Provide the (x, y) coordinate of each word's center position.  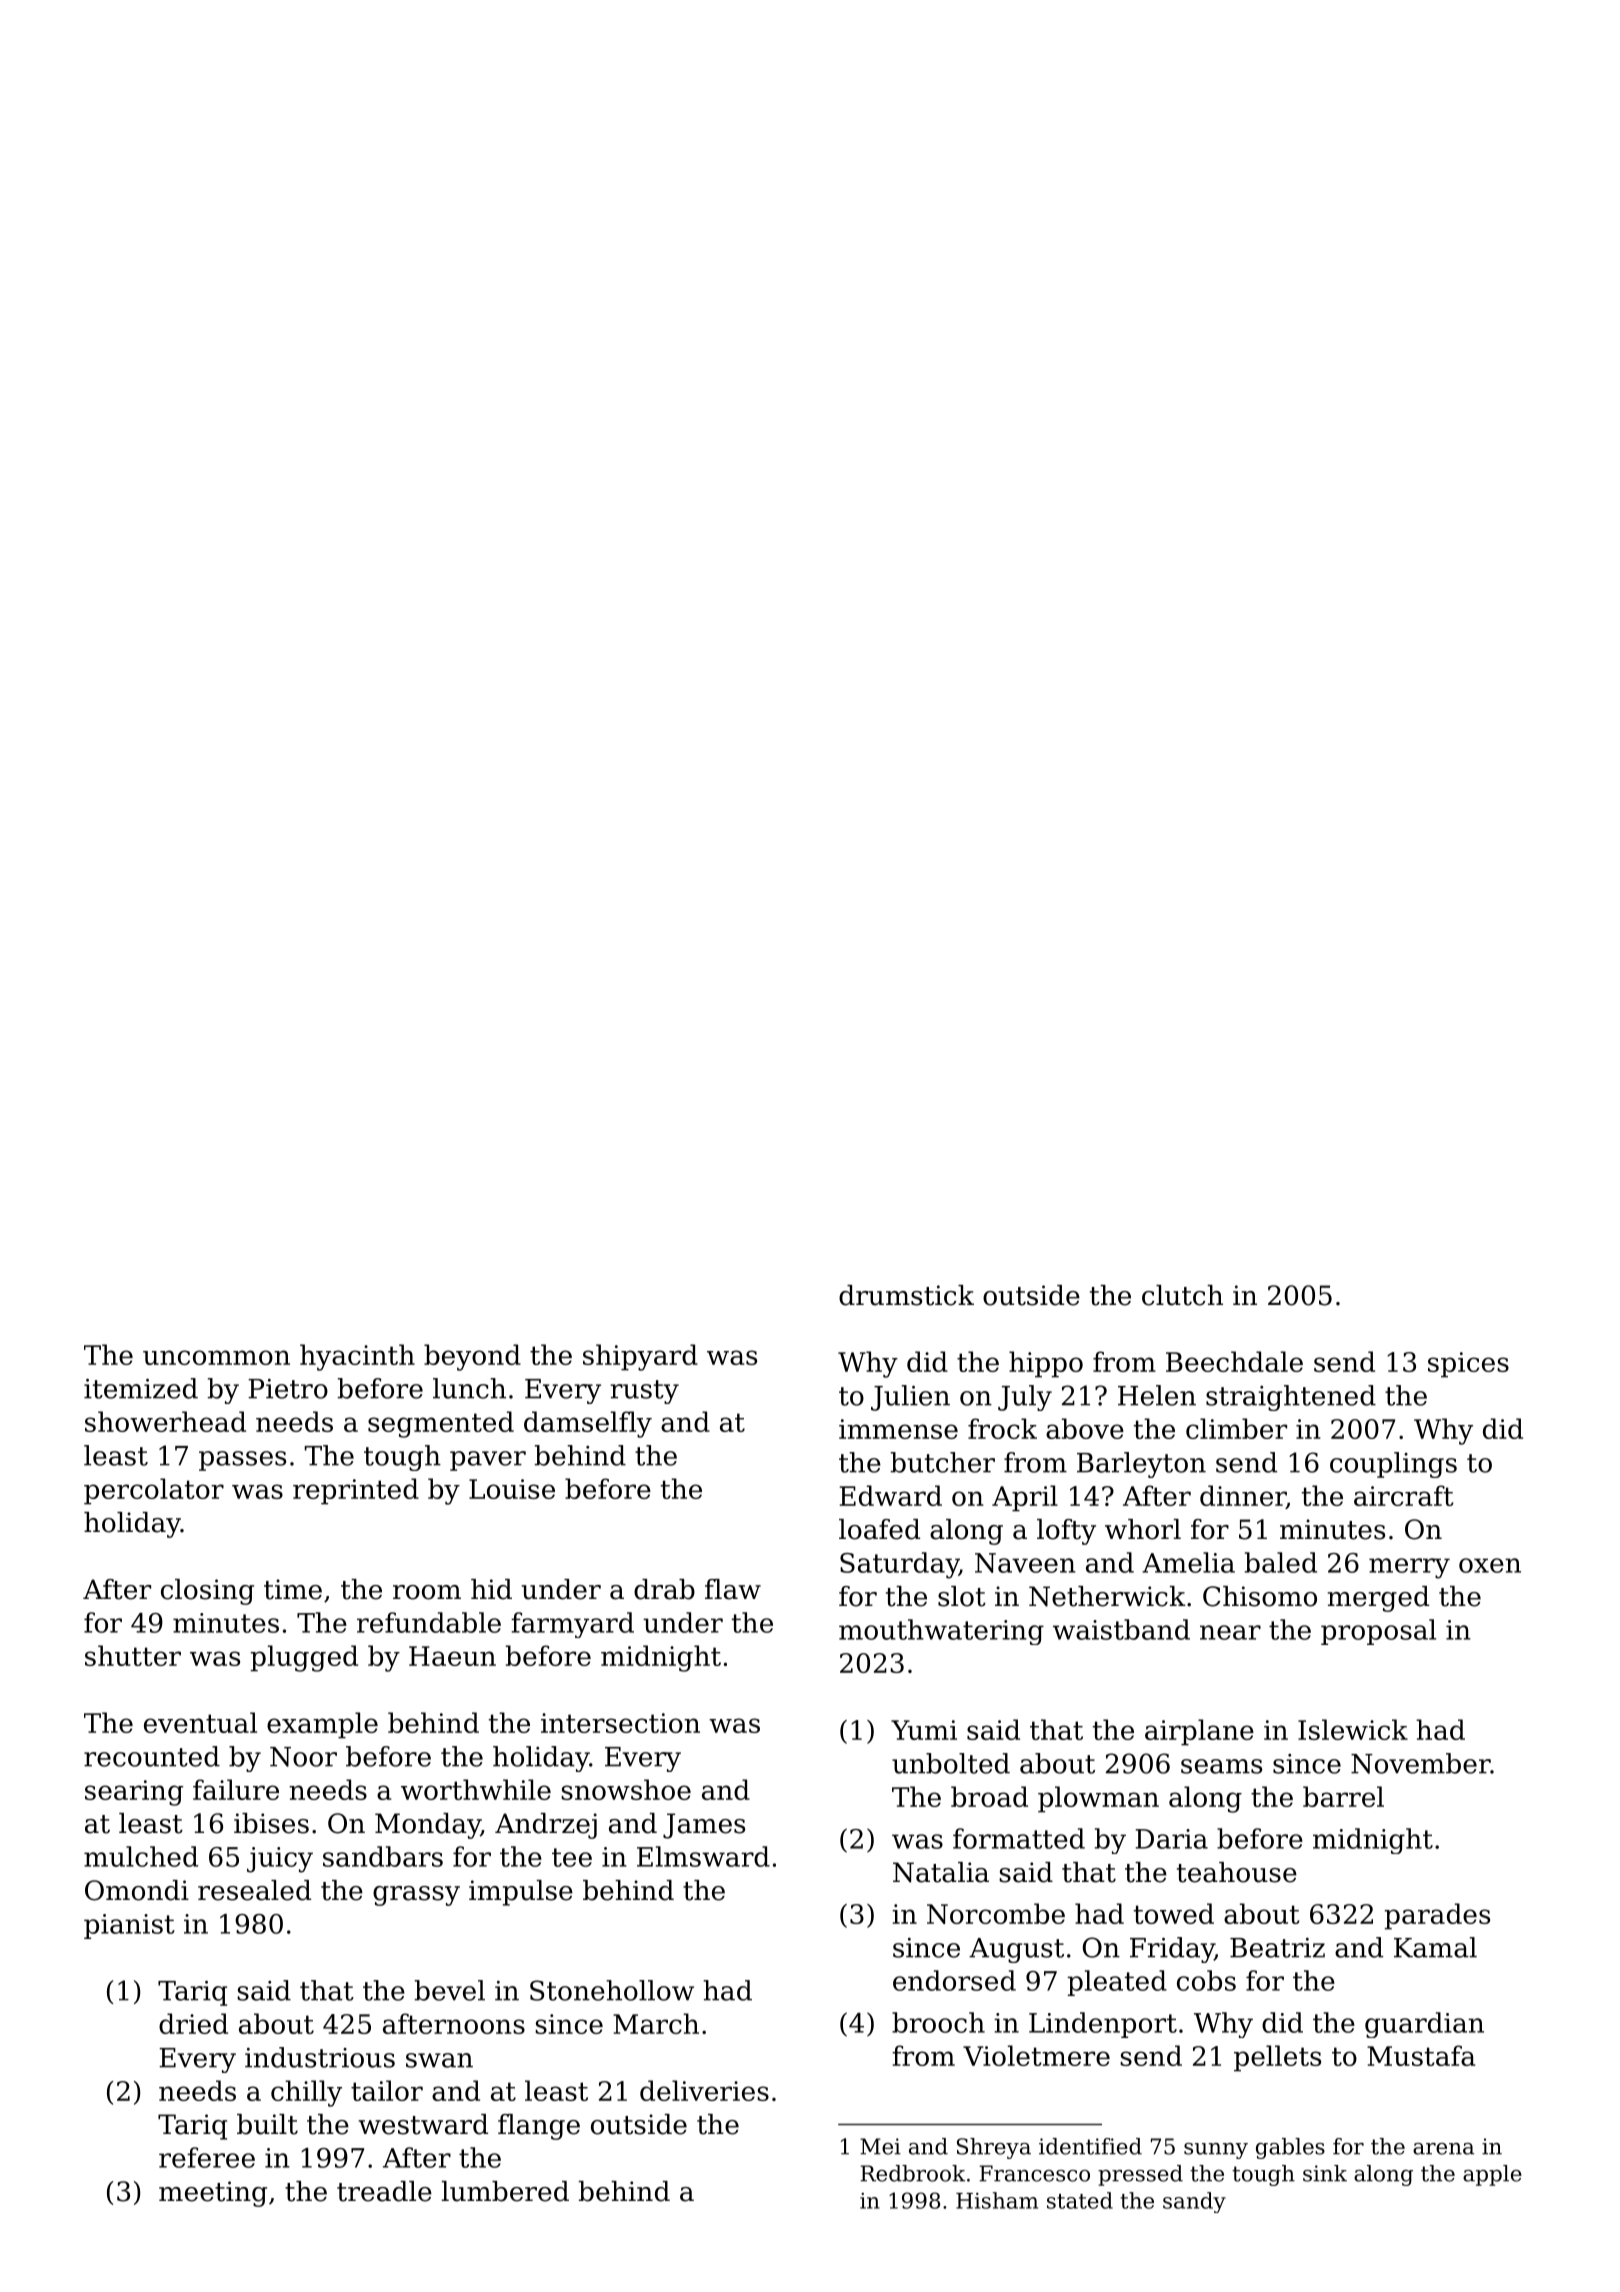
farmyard (572, 1625)
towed (1174, 1913)
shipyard (640, 1357)
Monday (428, 1826)
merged (1378, 1599)
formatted (1019, 1838)
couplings (1393, 1465)
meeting (213, 2194)
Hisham (997, 2200)
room (427, 1592)
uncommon (216, 1357)
